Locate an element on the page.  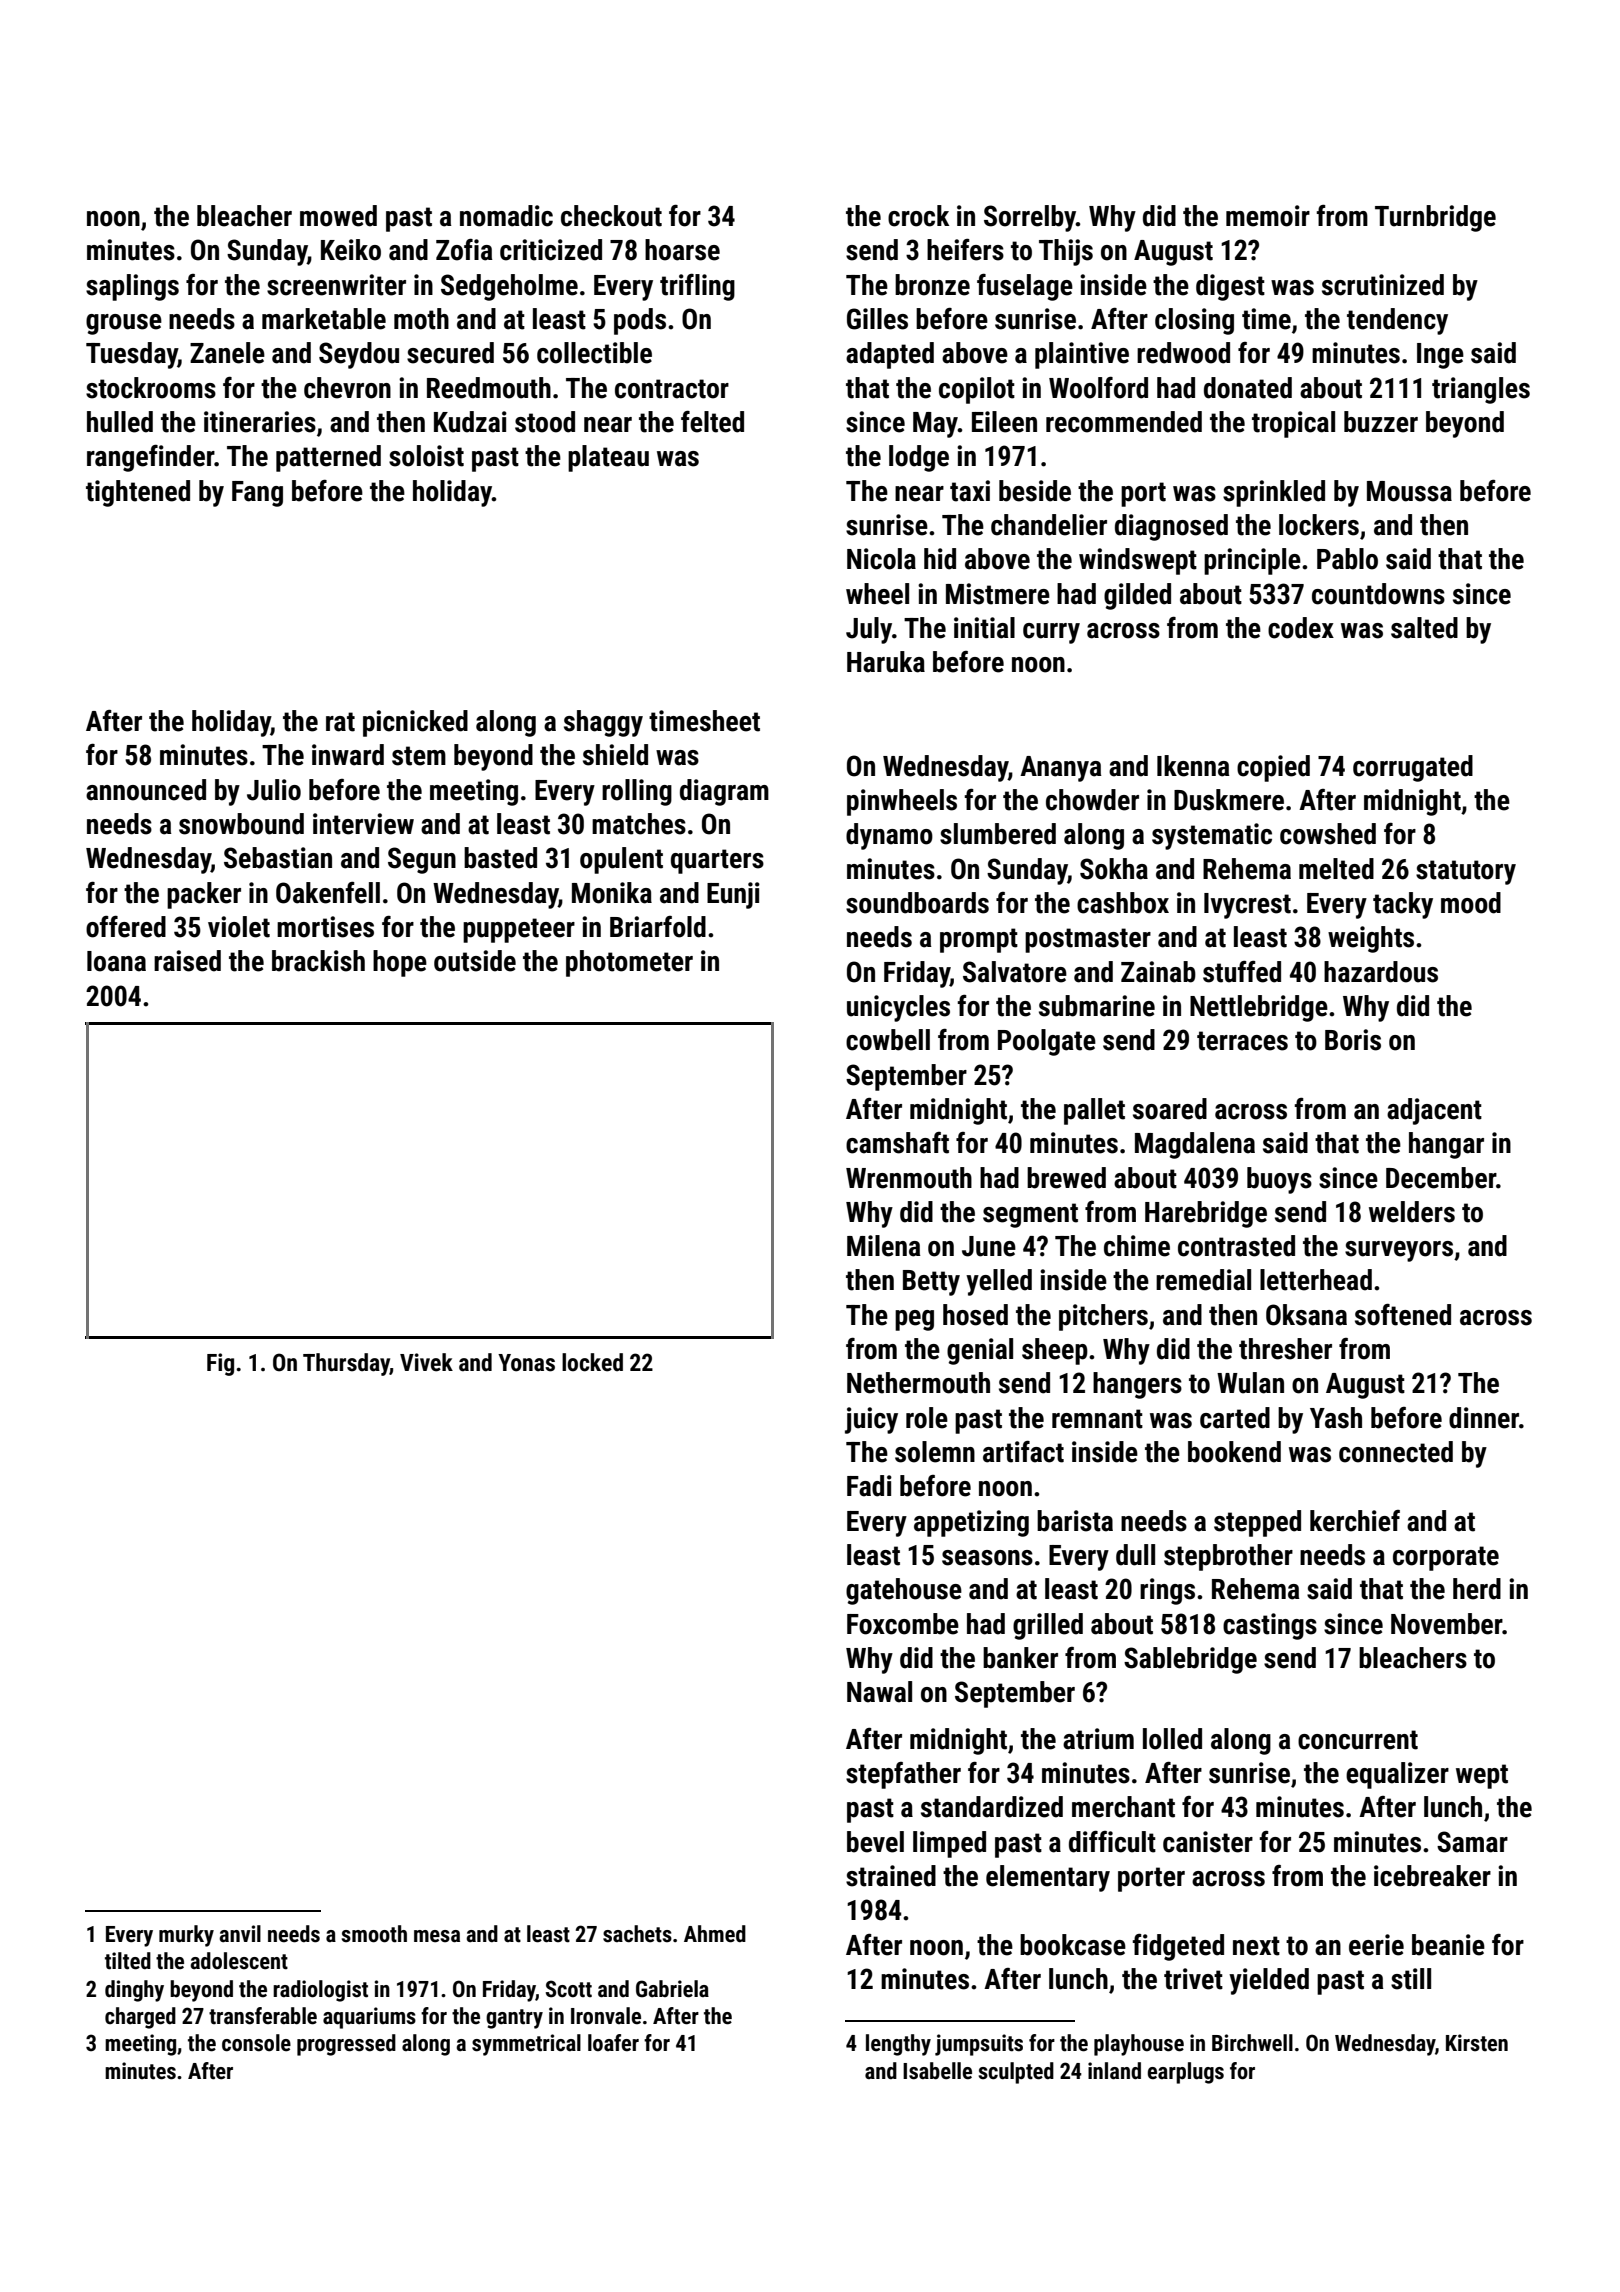
hope is located at coordinates (400, 963).
